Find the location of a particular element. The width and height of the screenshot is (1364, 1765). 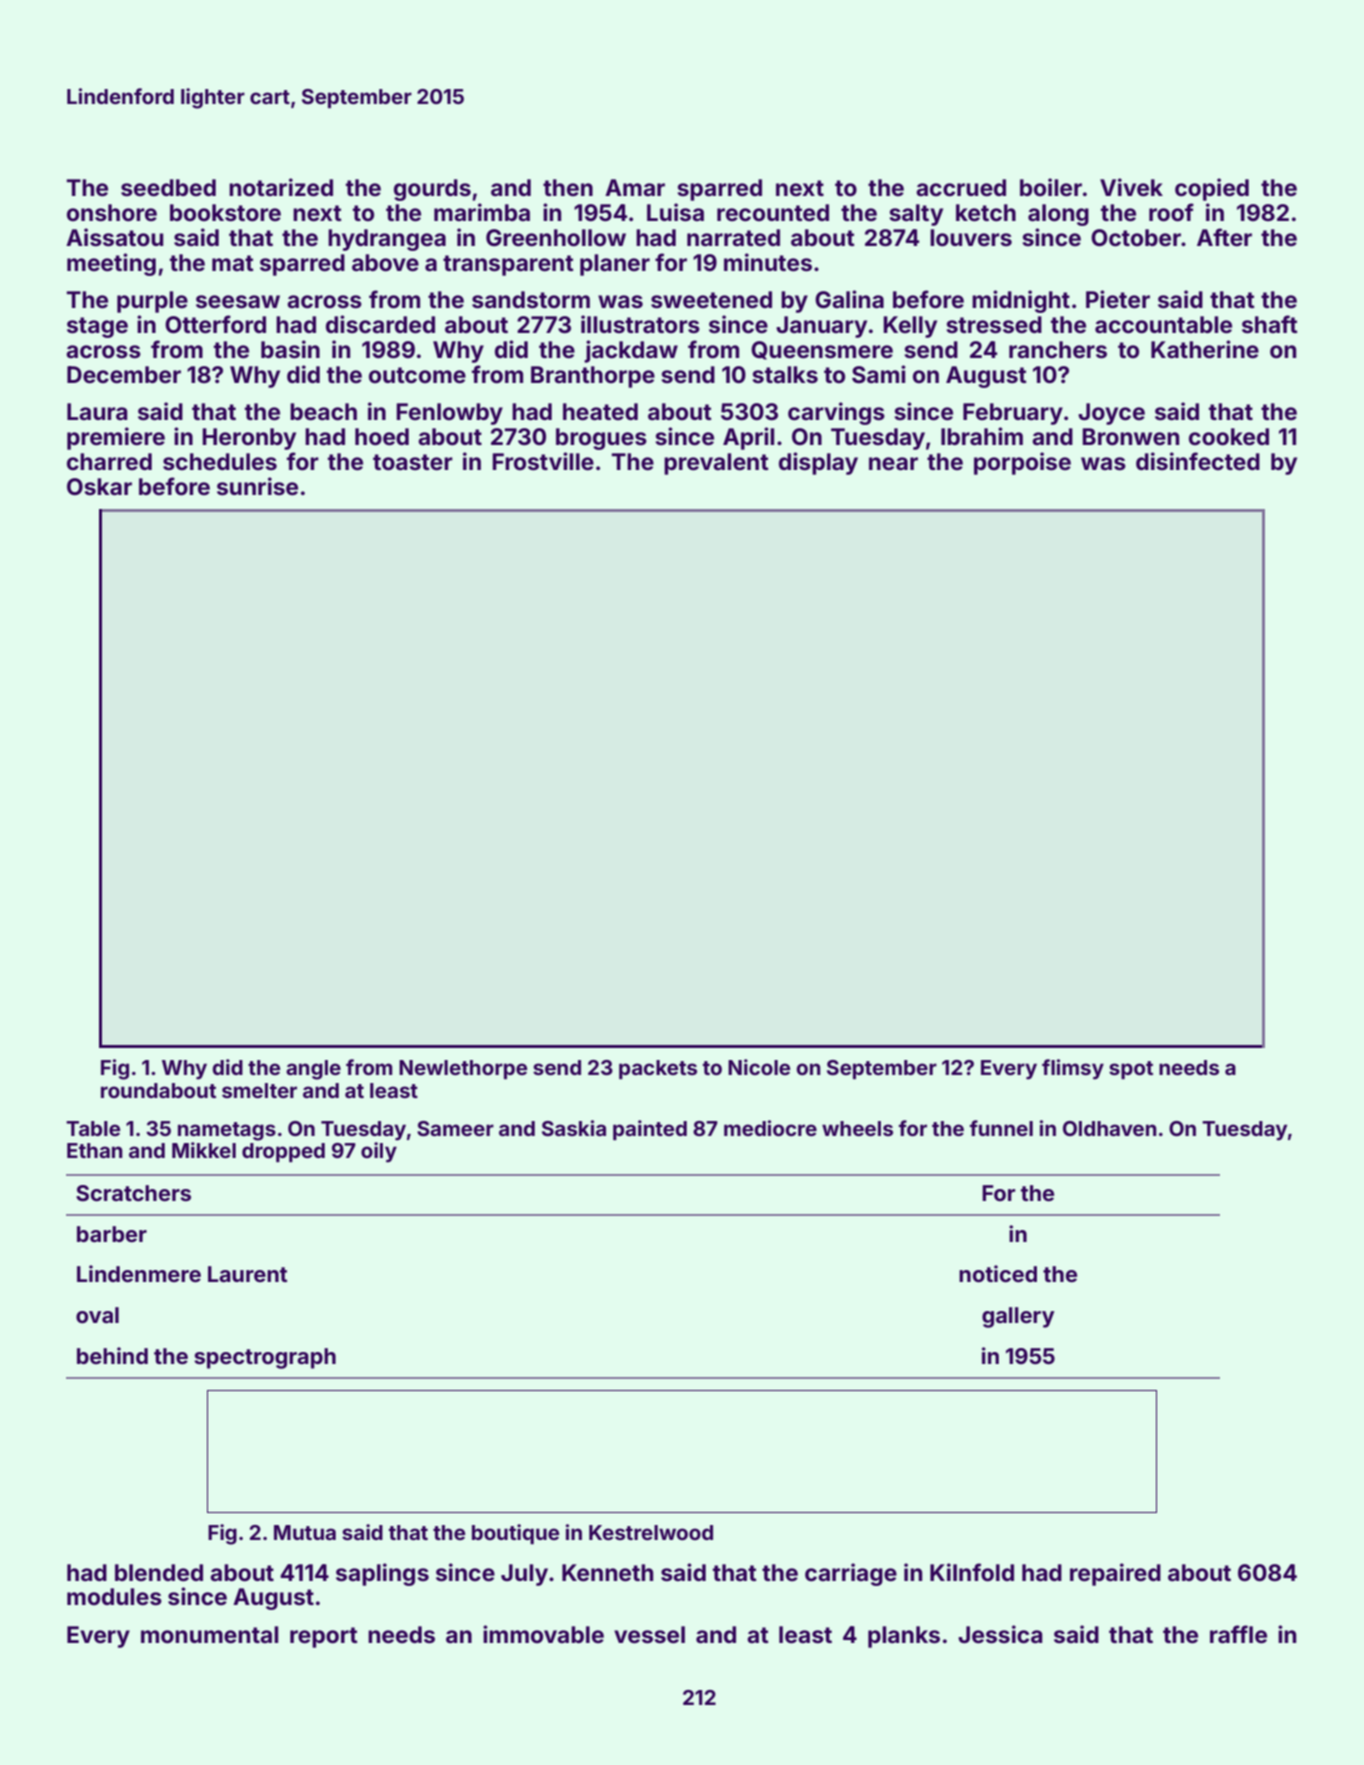

Nicole is located at coordinates (759, 1067).
